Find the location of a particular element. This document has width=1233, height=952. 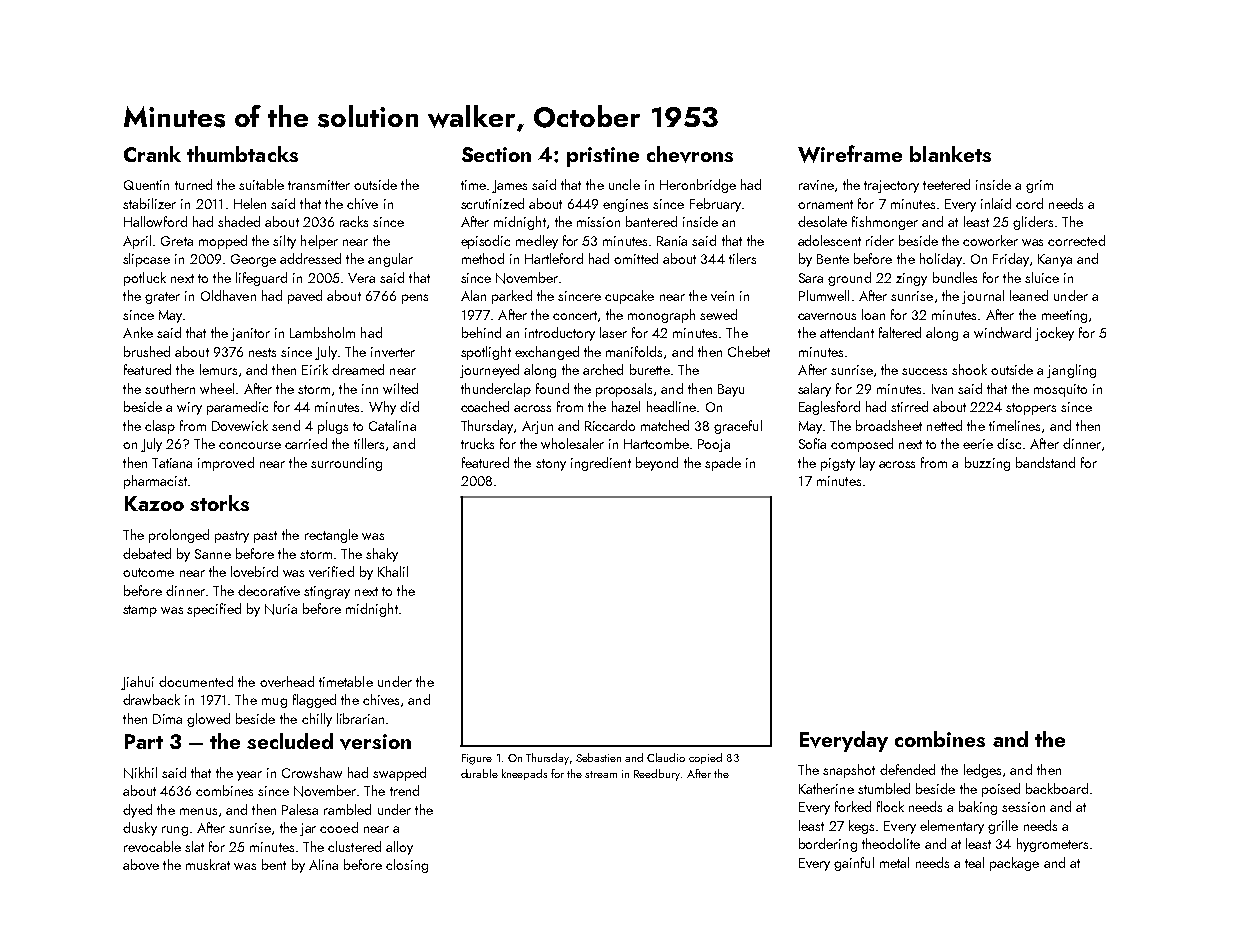

Sebastien is located at coordinates (598, 757).
